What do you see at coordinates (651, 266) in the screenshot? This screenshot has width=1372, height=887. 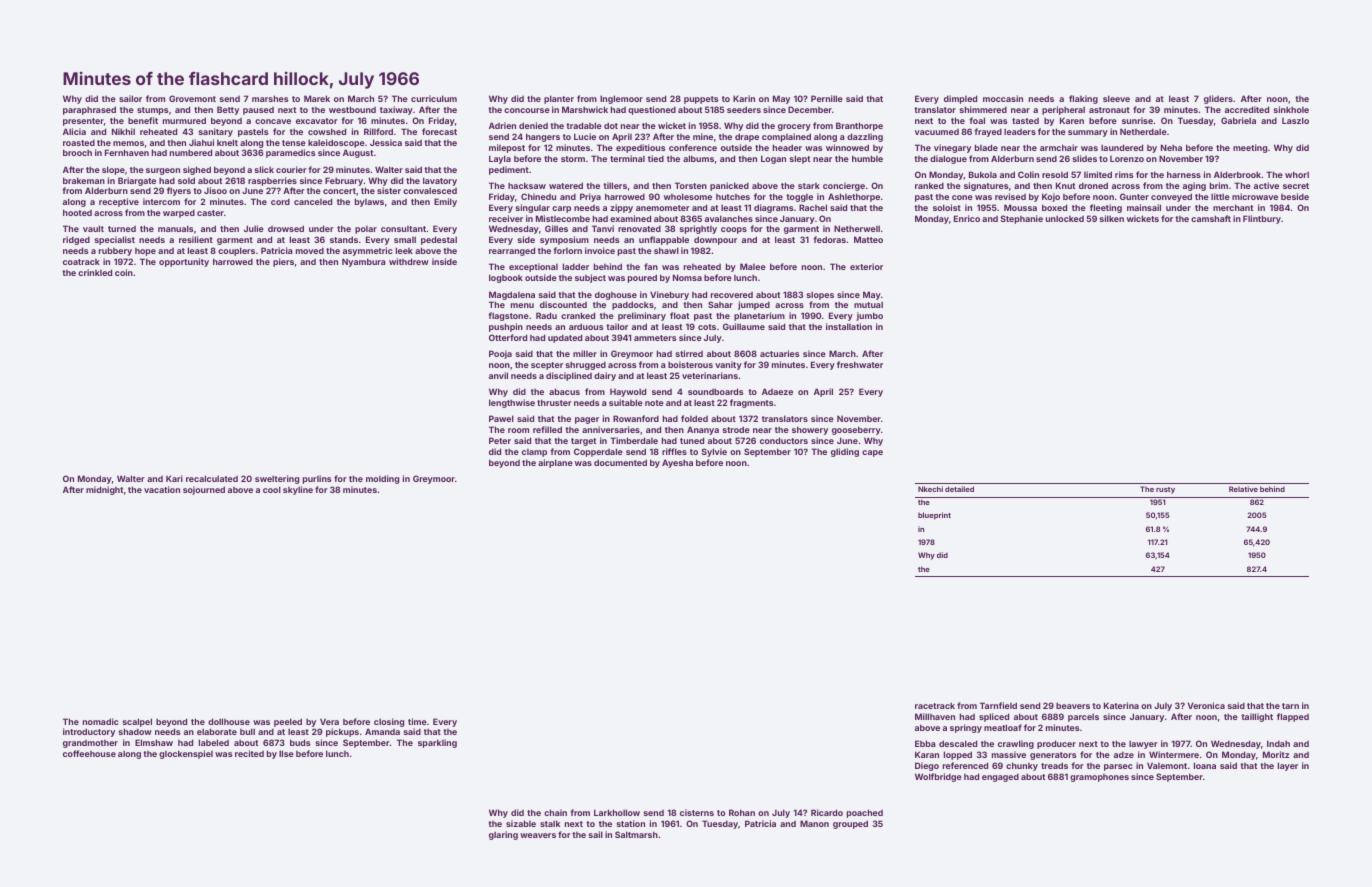 I see `fan` at bounding box center [651, 266].
